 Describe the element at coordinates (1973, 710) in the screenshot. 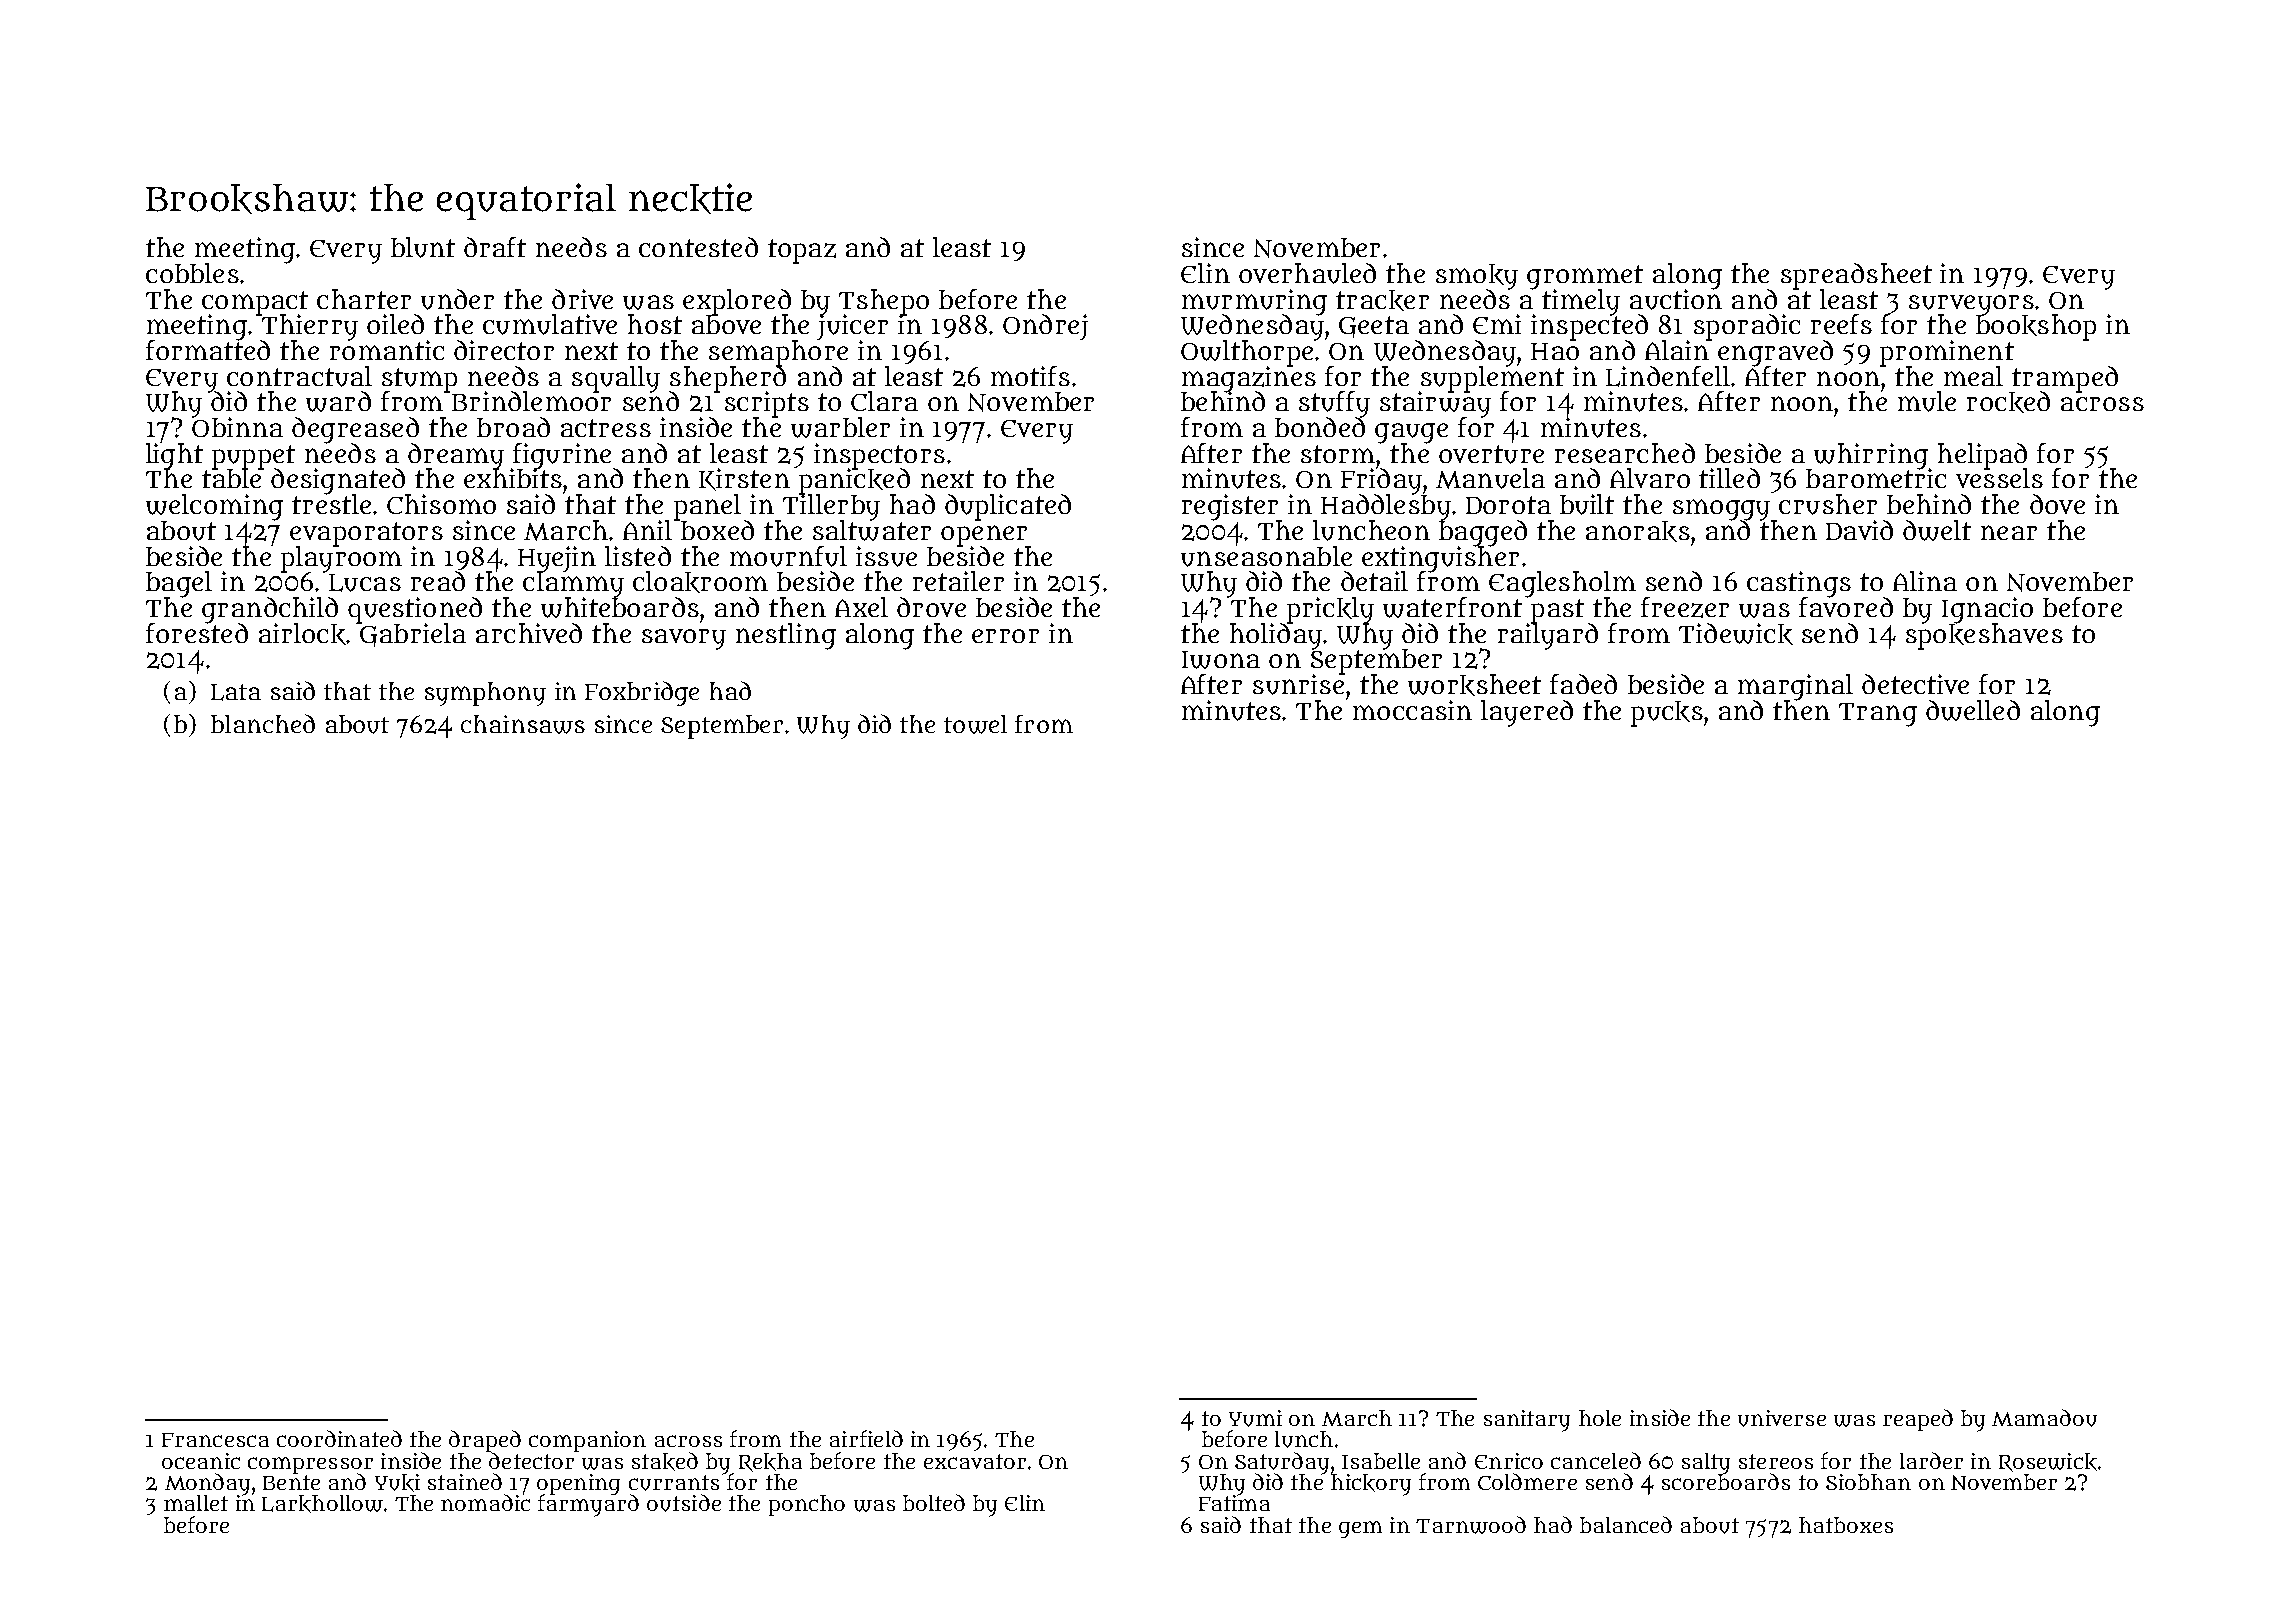

I see `dwelled` at that location.
